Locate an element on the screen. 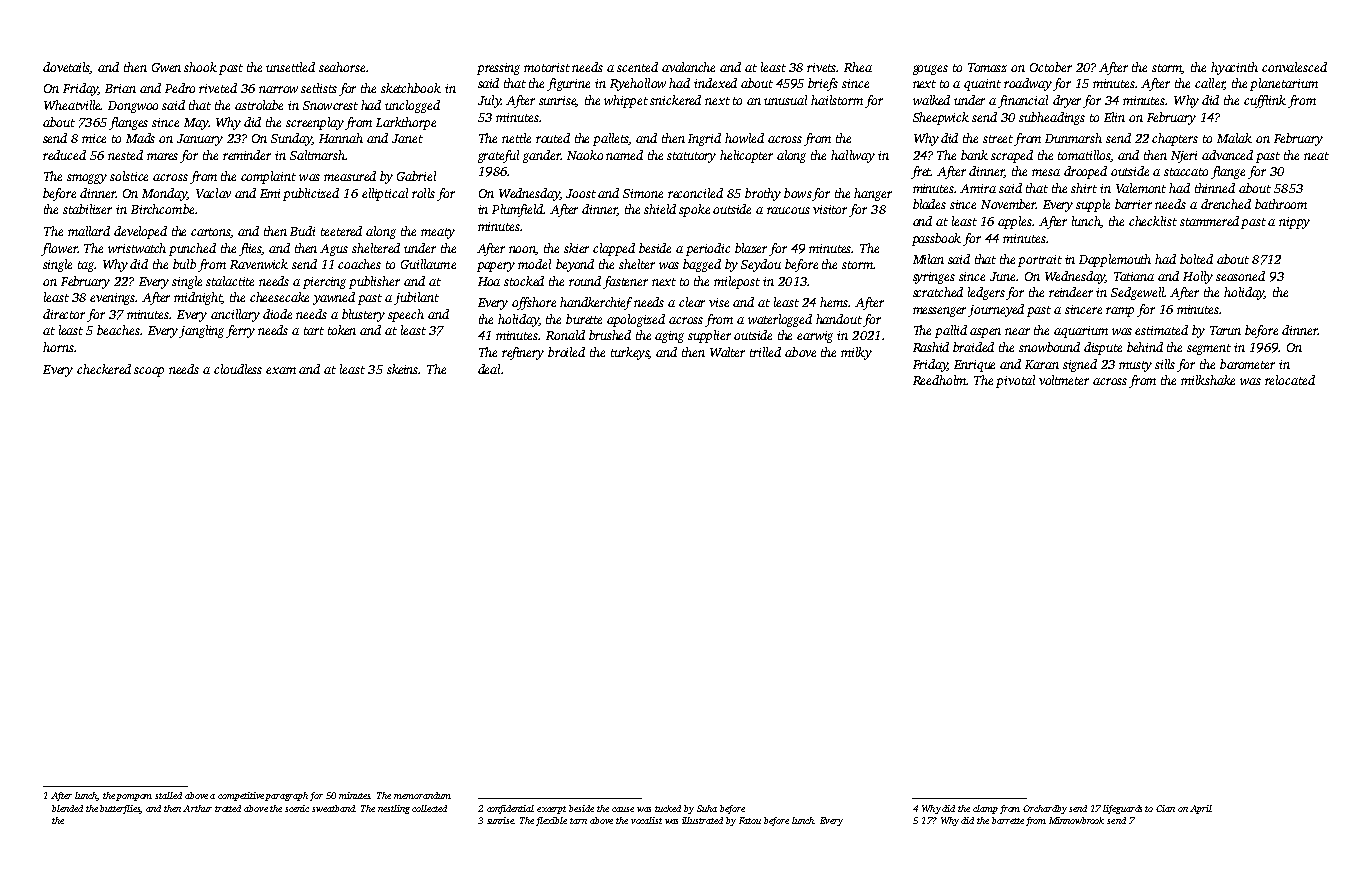 Image resolution: width=1372 pixels, height=887 pixels. convalesced is located at coordinates (1294, 67).
